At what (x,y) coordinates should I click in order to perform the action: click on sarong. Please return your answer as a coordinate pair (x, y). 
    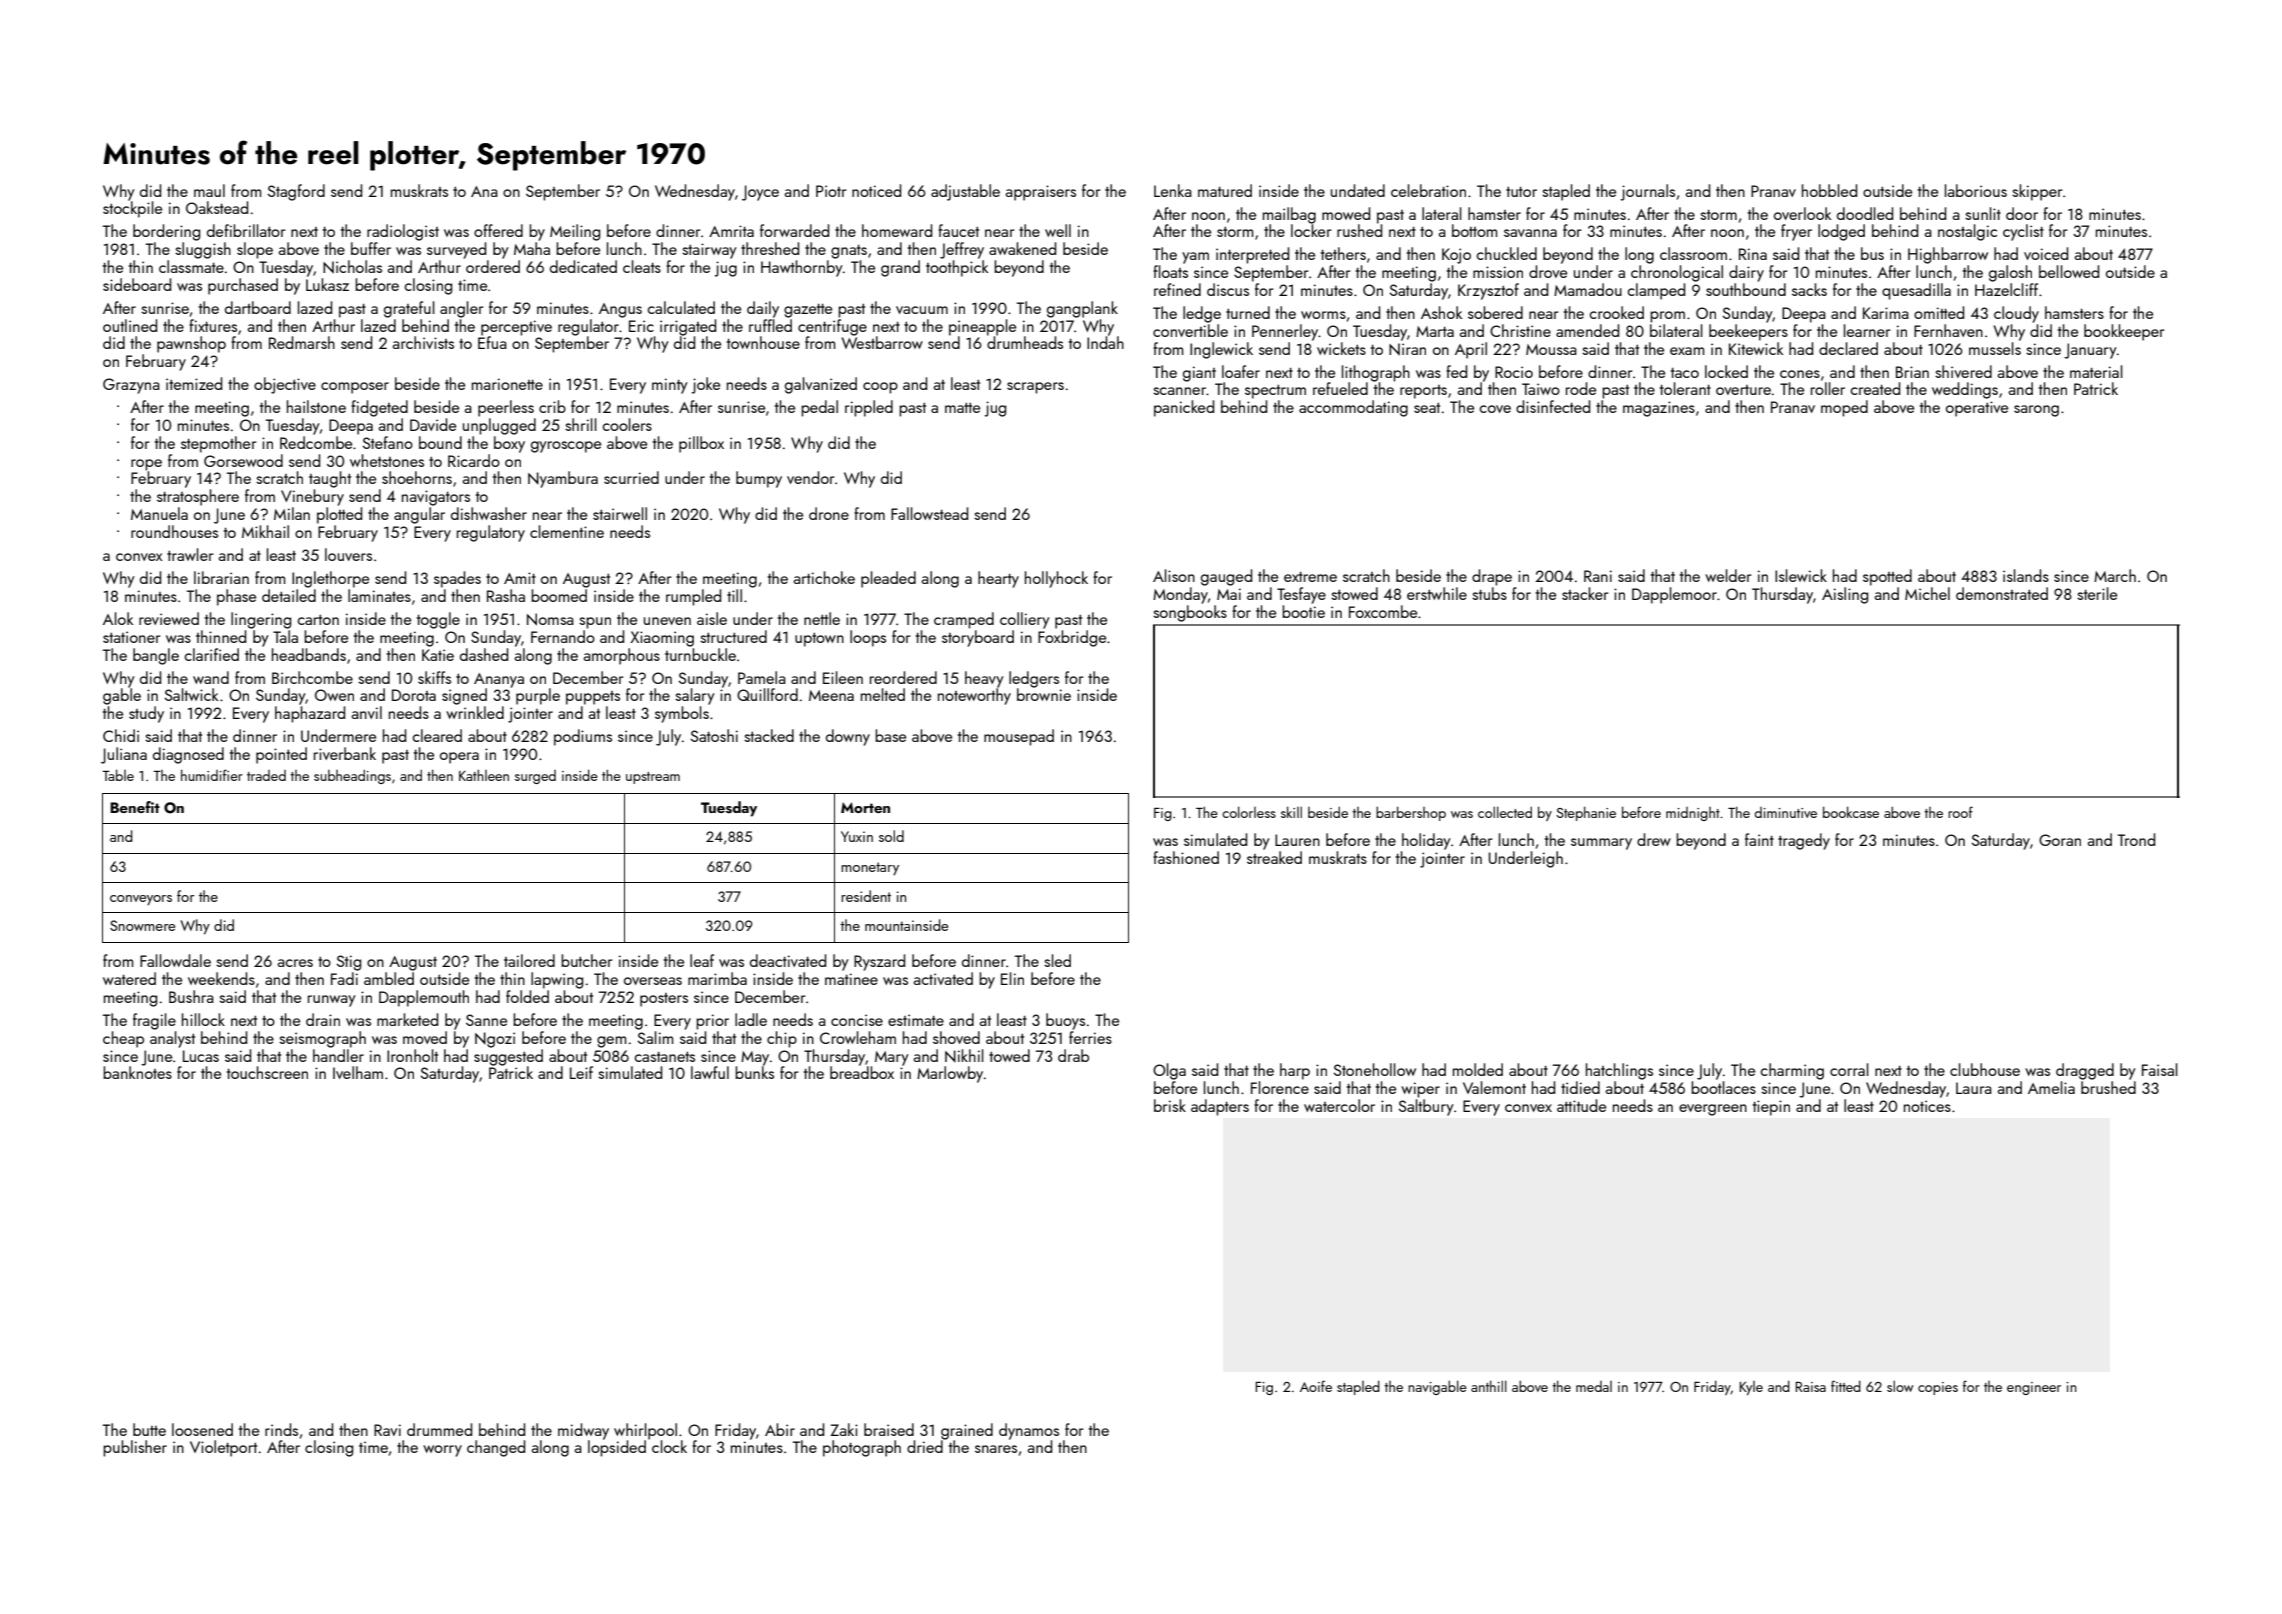
    Looking at the image, I should click on (2036, 411).
